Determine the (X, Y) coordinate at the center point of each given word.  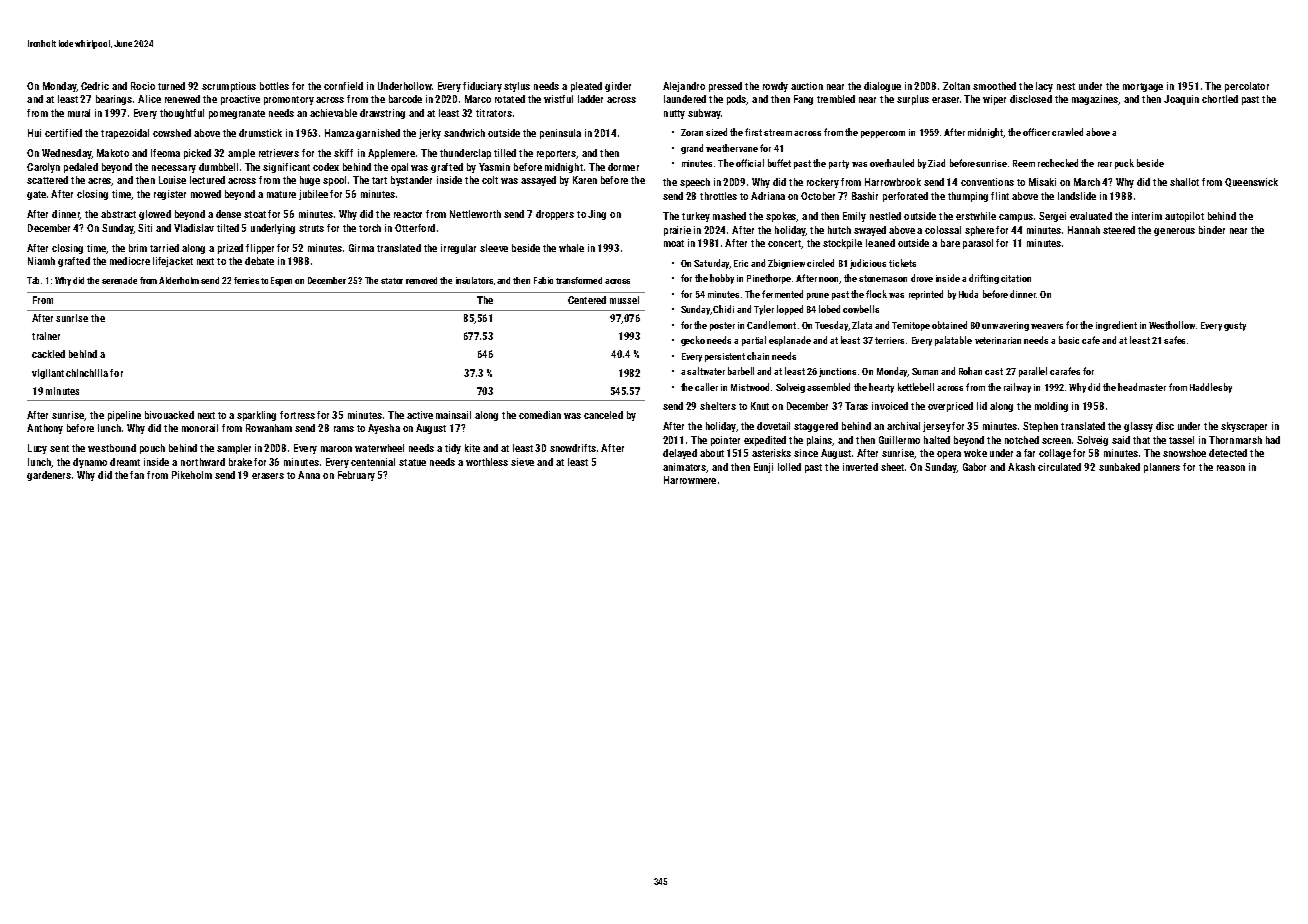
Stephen (1040, 427)
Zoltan (956, 86)
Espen (281, 281)
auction (807, 86)
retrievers (279, 153)
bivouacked (169, 415)
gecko (693, 341)
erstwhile (976, 216)
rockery (823, 183)
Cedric (95, 86)
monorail (200, 428)
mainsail (453, 415)
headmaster (1142, 387)
